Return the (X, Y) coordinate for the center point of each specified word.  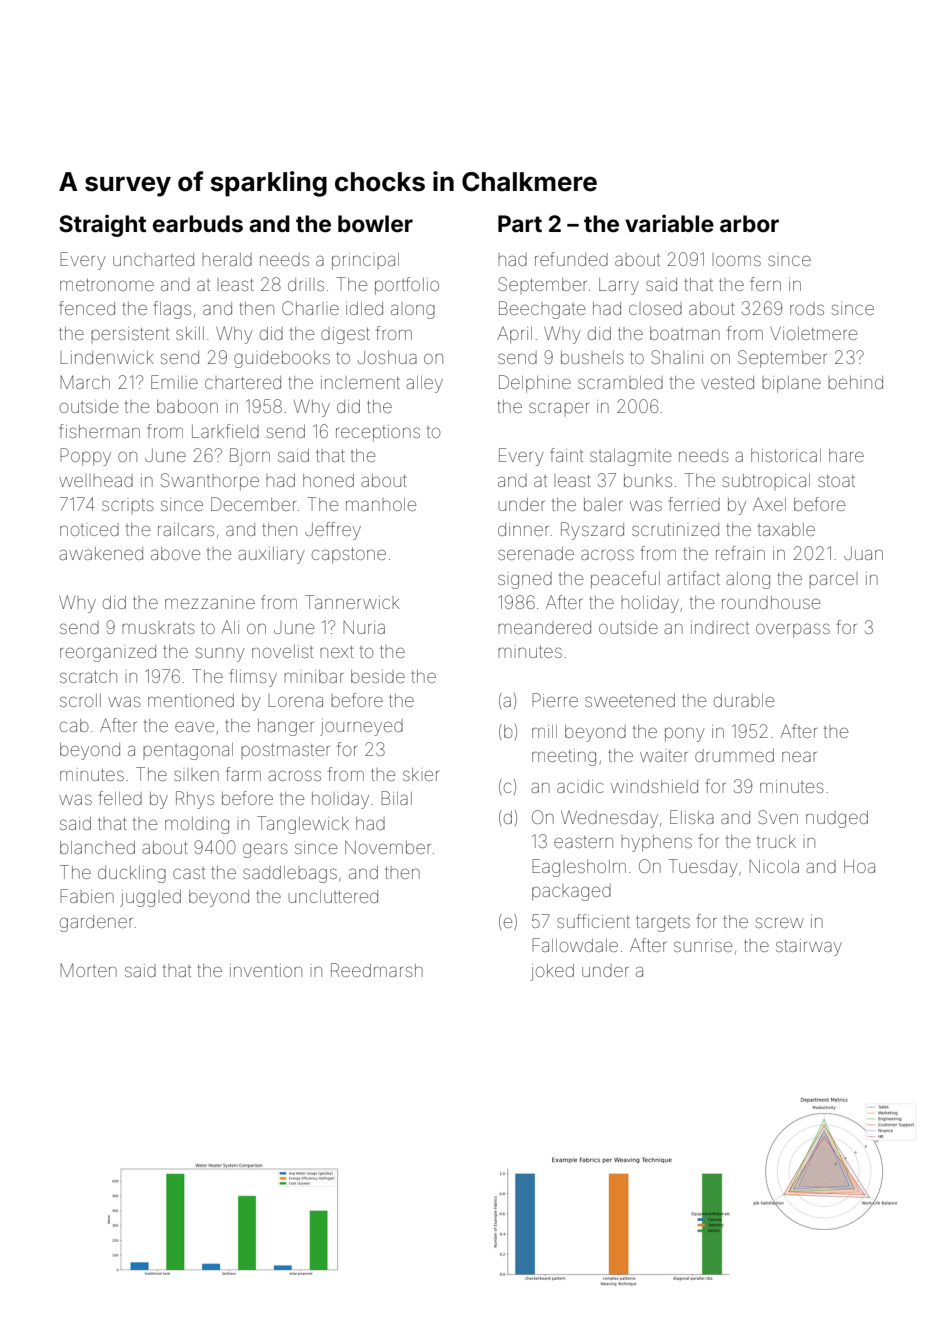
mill (544, 731)
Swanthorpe (210, 482)
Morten (88, 970)
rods (807, 308)
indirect (720, 627)
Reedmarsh (377, 970)
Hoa (859, 866)
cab (74, 725)
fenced (87, 308)
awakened (101, 553)
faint (566, 455)
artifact (693, 578)
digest (345, 335)
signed (525, 580)
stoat (836, 481)
